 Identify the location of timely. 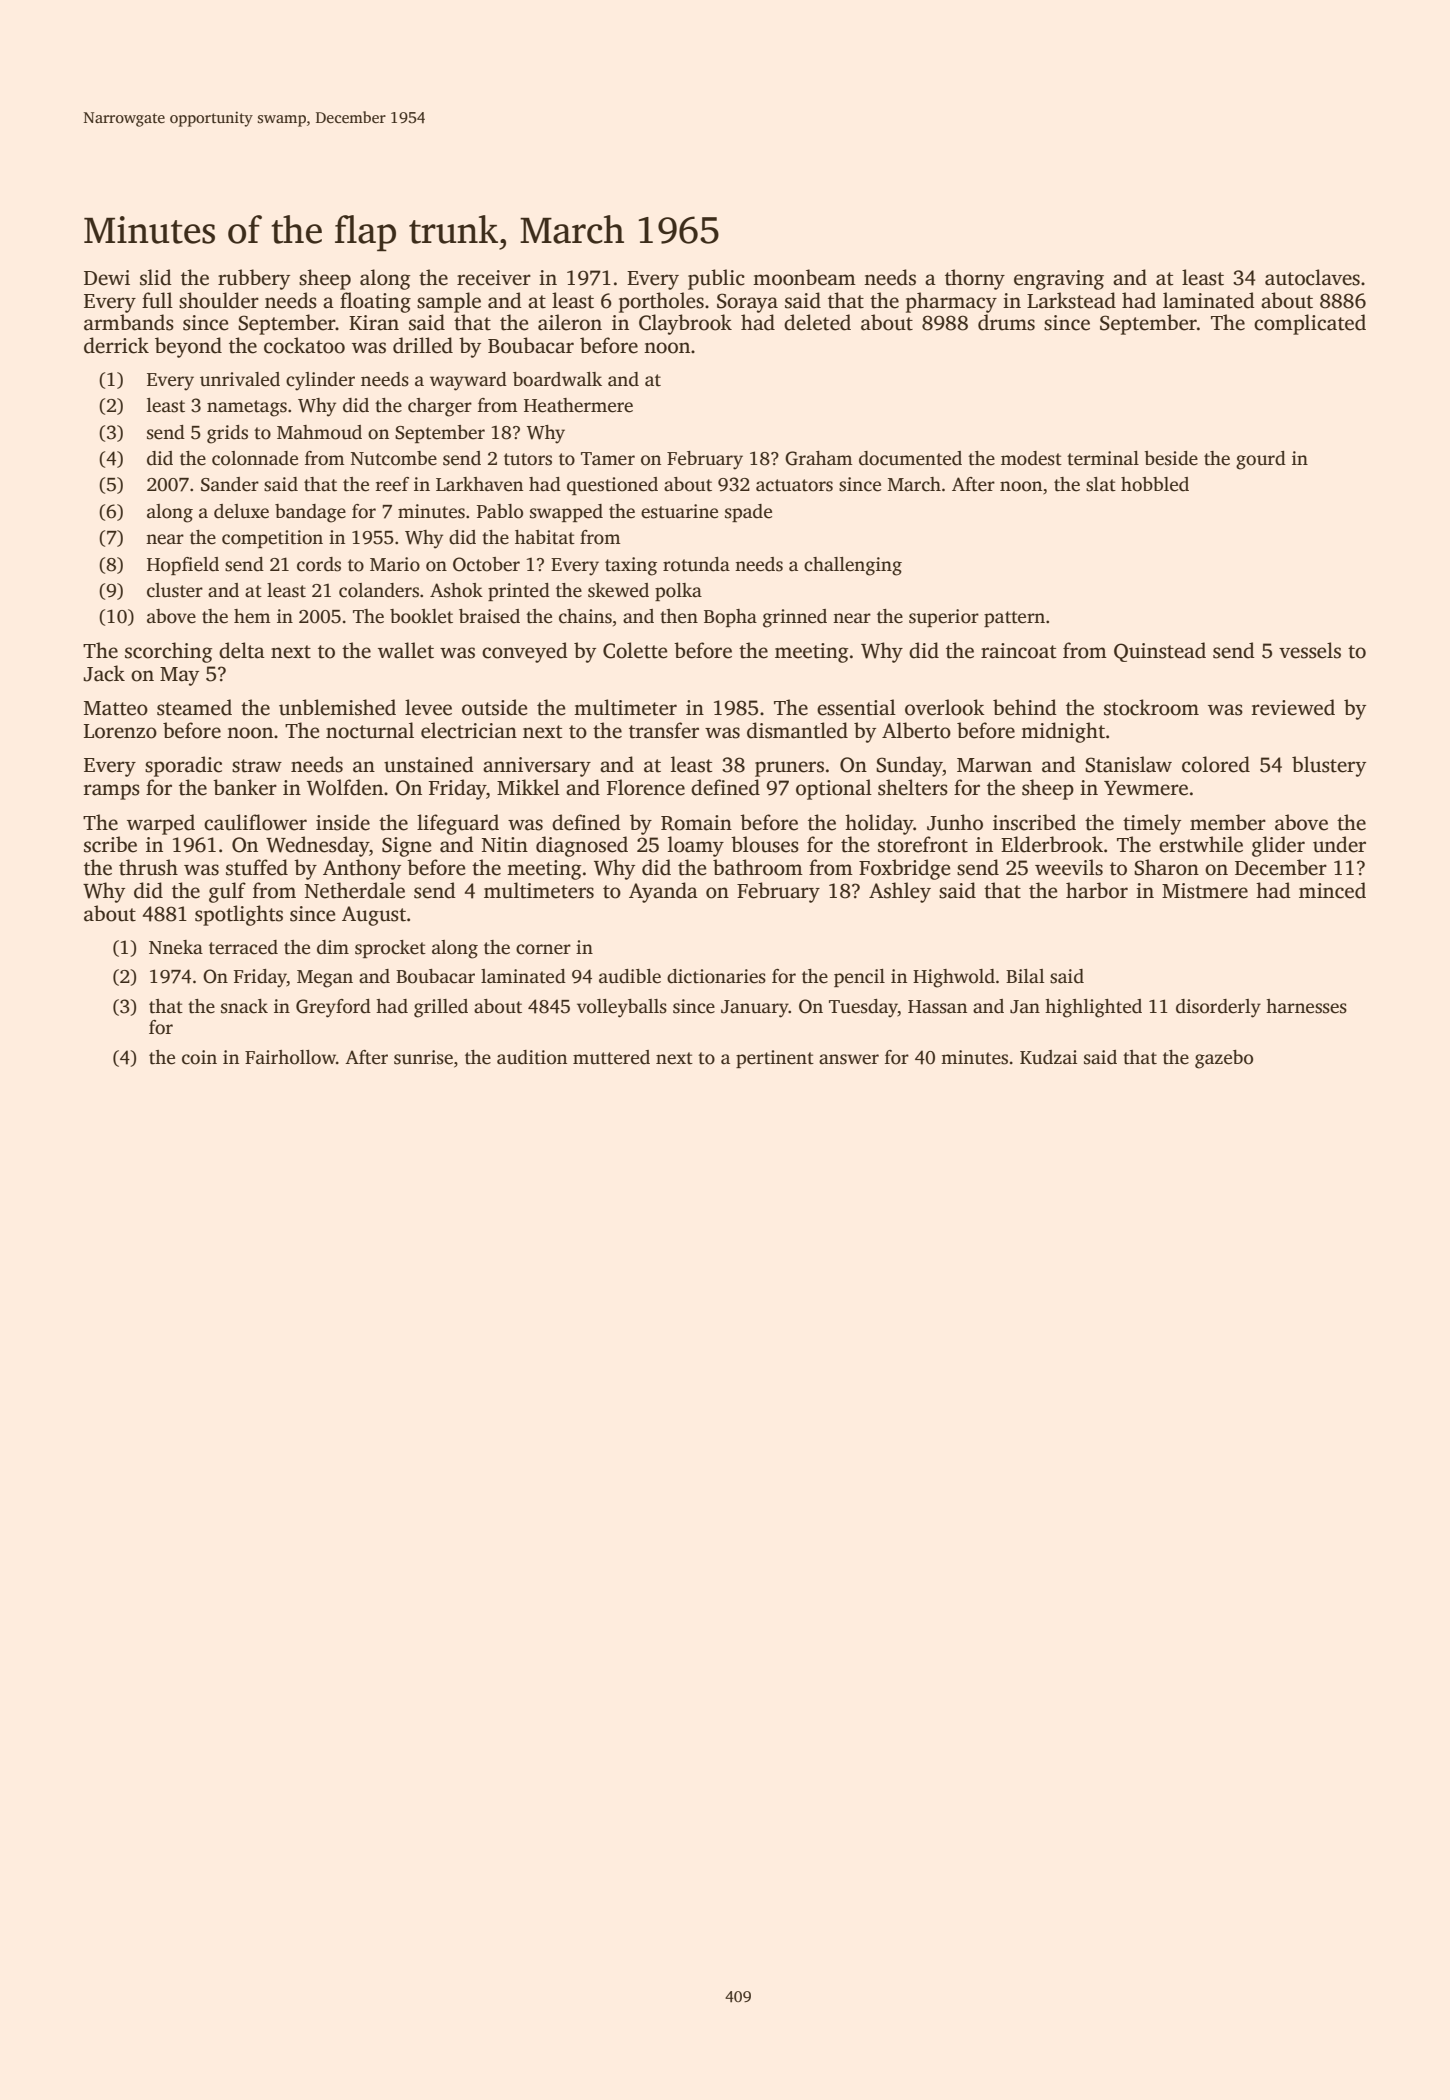
(1152, 824).
